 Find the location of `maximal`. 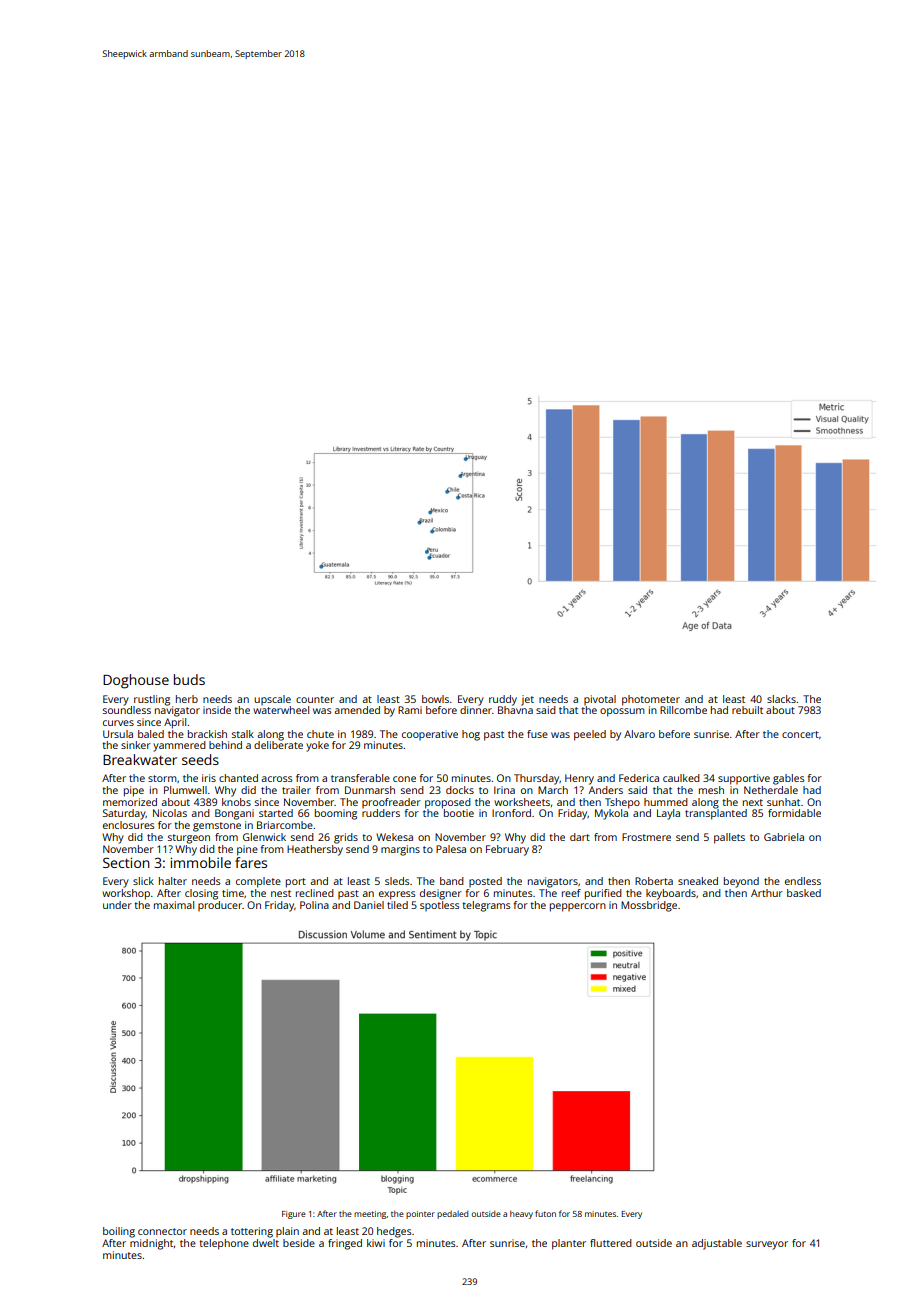

maximal is located at coordinates (174, 905).
